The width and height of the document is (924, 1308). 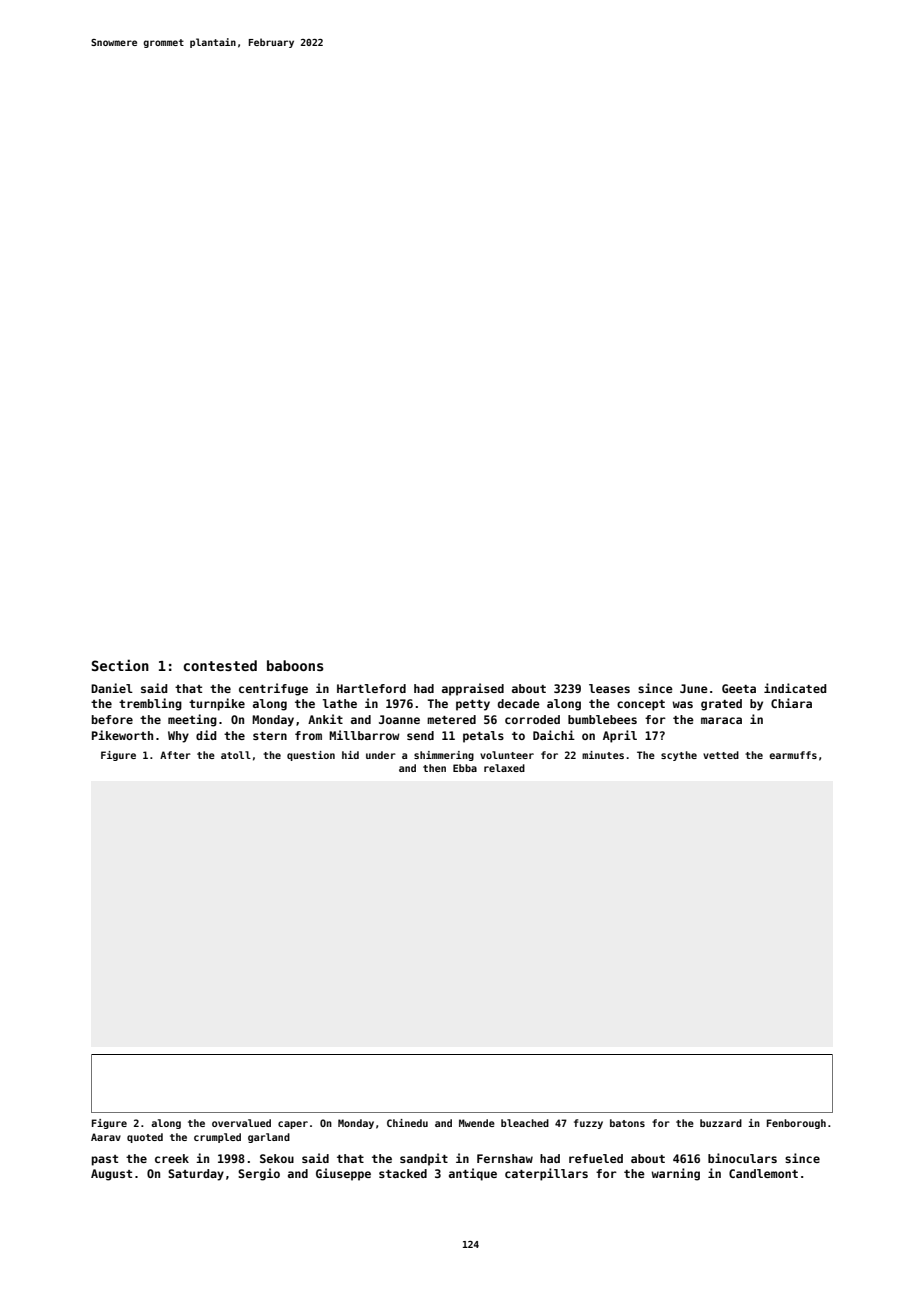 What do you see at coordinates (311, 756) in the document?
I see `question` at bounding box center [311, 756].
